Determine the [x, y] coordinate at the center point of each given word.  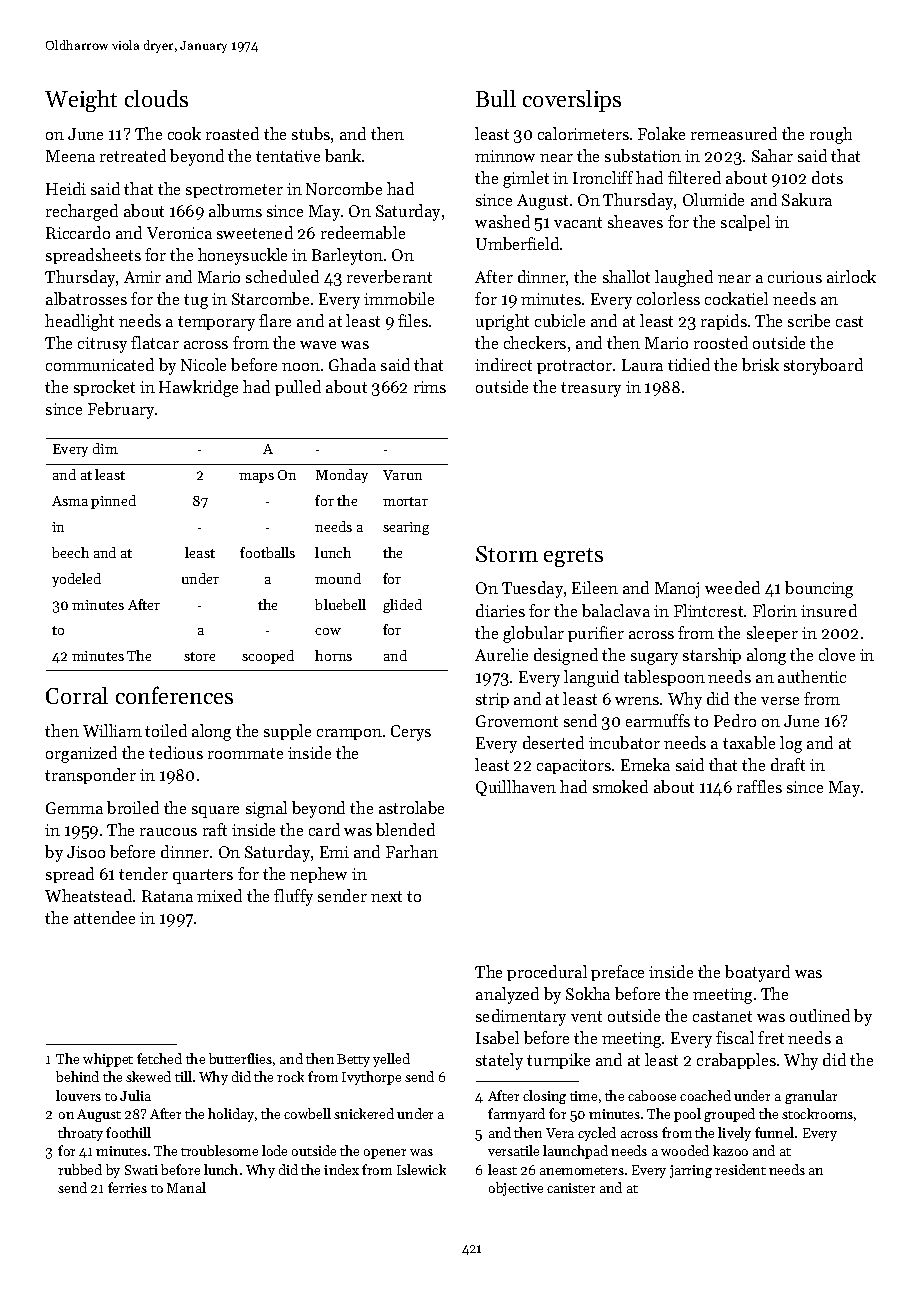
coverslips [572, 101]
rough [831, 135]
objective [516, 1189]
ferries [127, 1187]
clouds [156, 98]
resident [740, 1169]
